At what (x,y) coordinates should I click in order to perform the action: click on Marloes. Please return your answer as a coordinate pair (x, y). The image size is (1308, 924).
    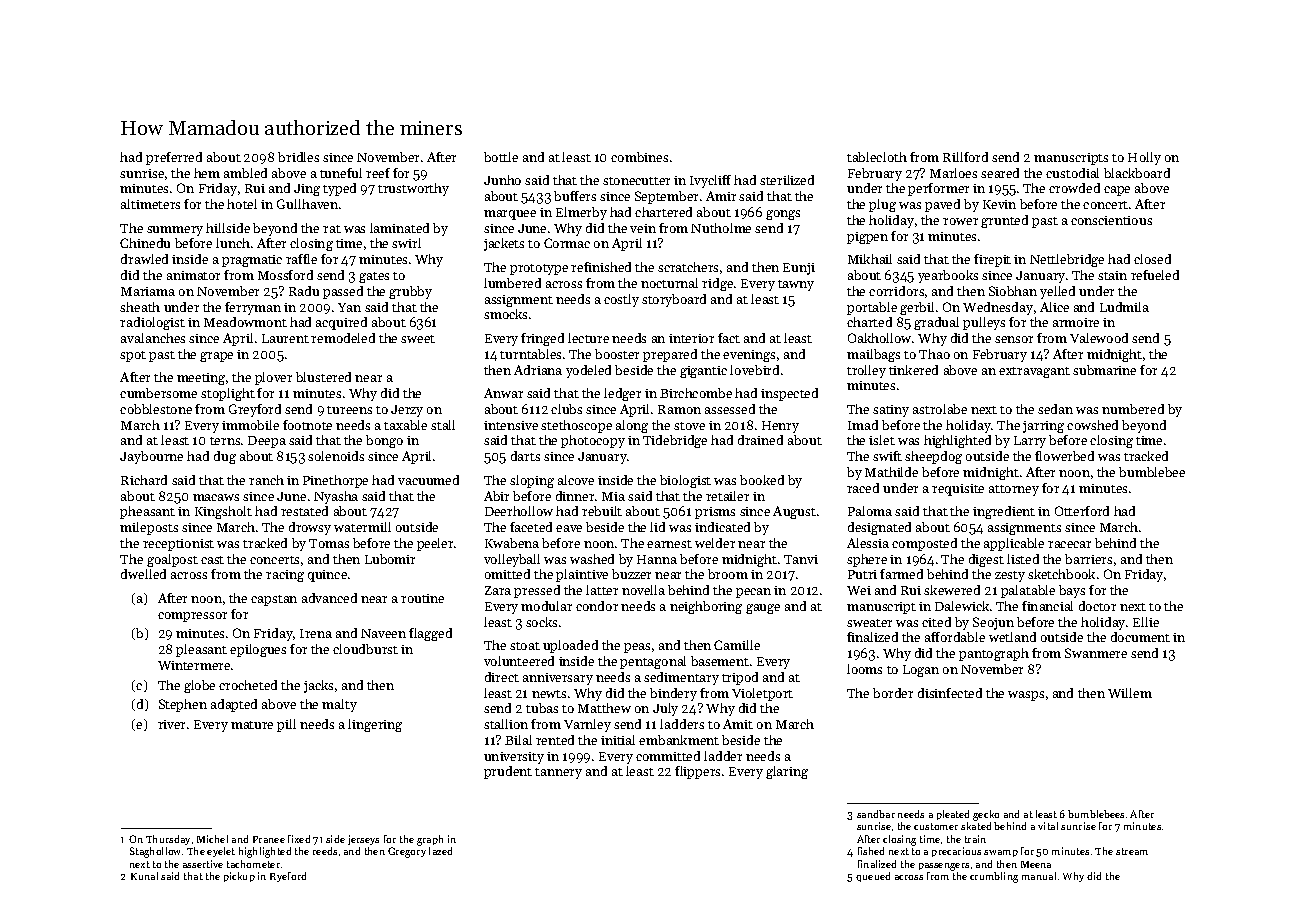
    Looking at the image, I should click on (953, 173).
